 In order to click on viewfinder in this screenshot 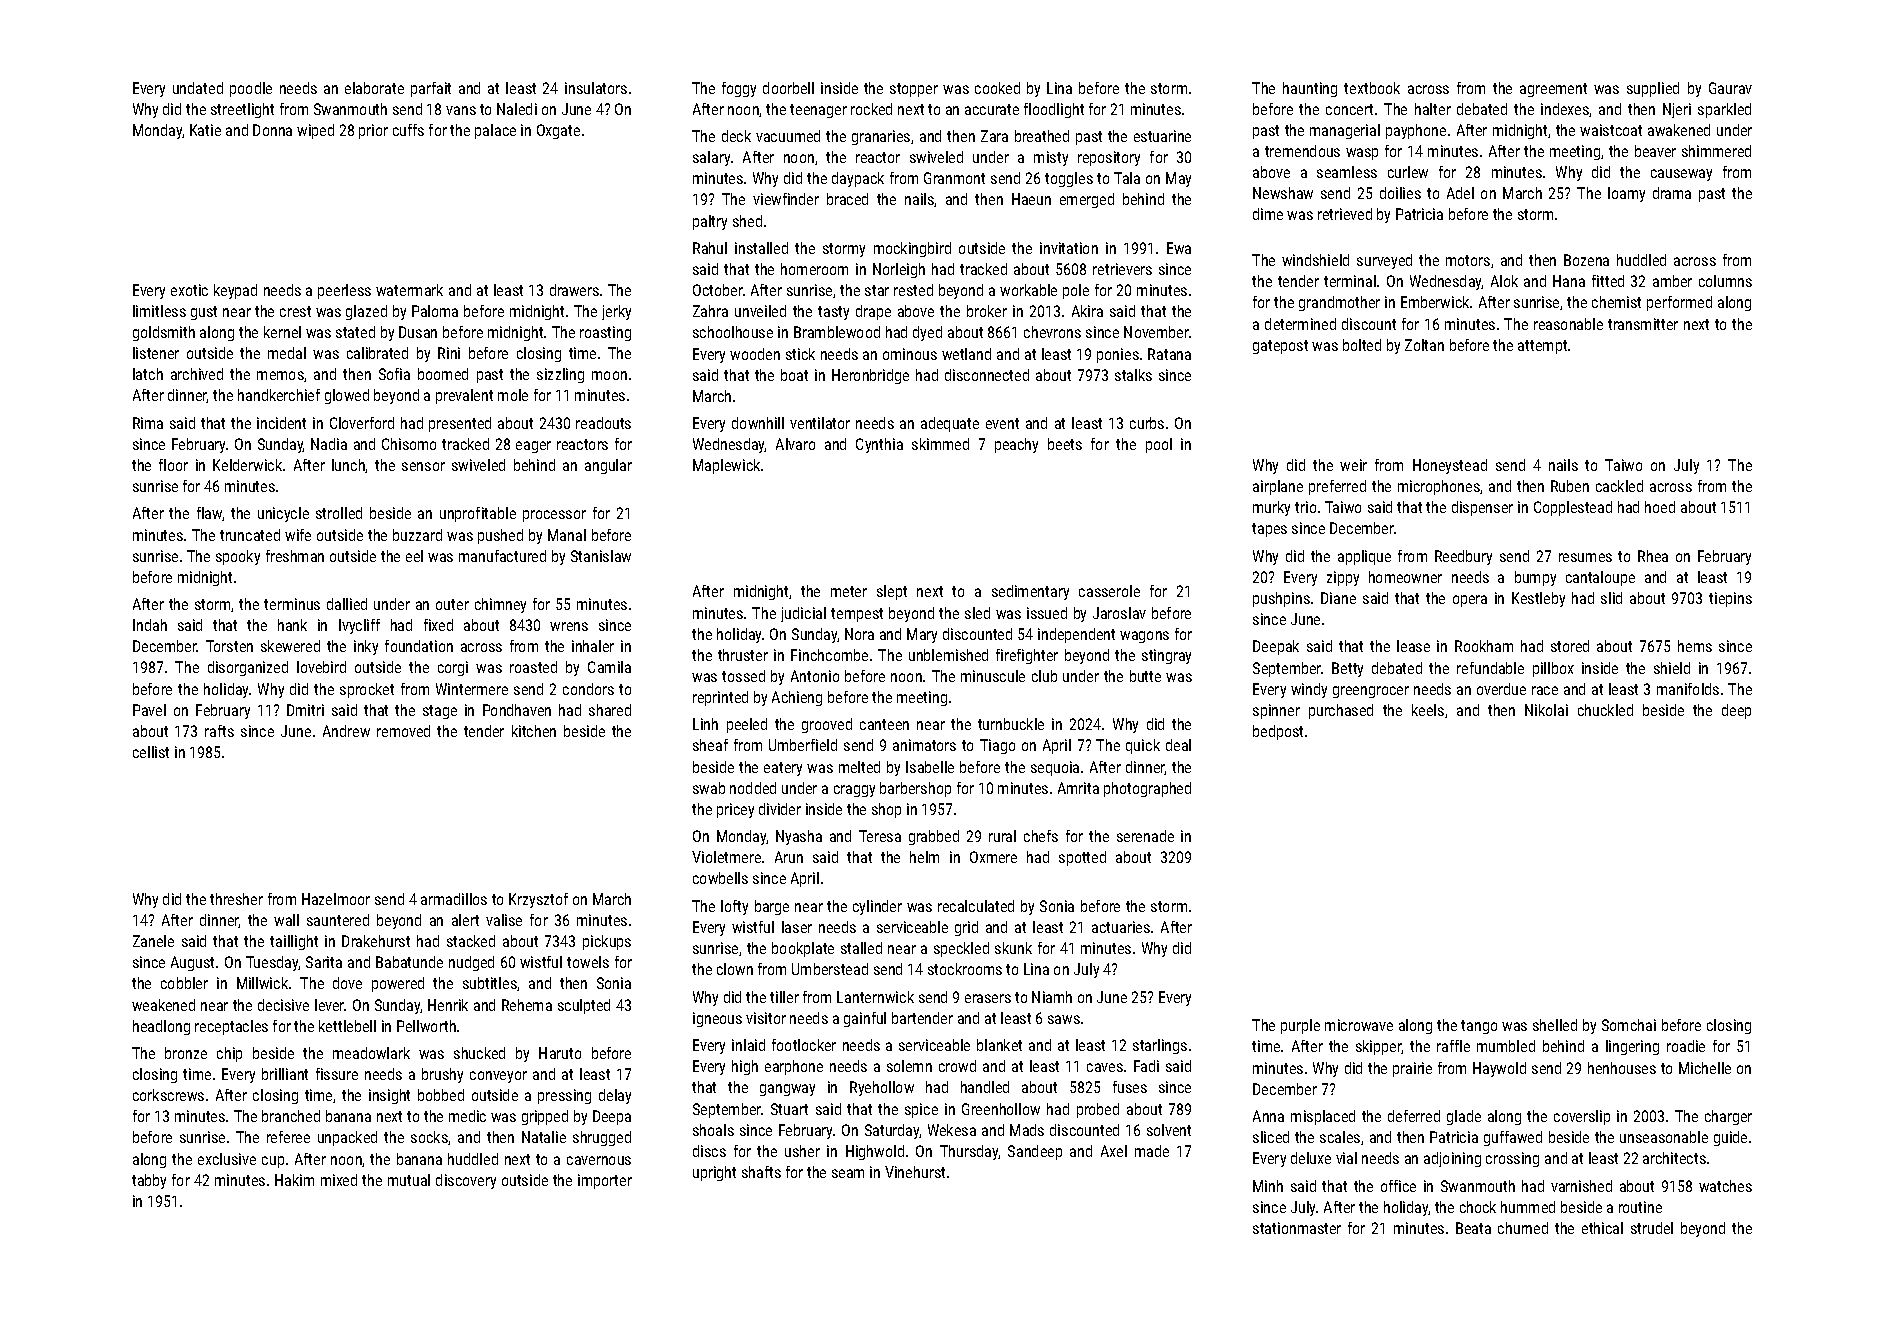, I will do `click(786, 199)`.
